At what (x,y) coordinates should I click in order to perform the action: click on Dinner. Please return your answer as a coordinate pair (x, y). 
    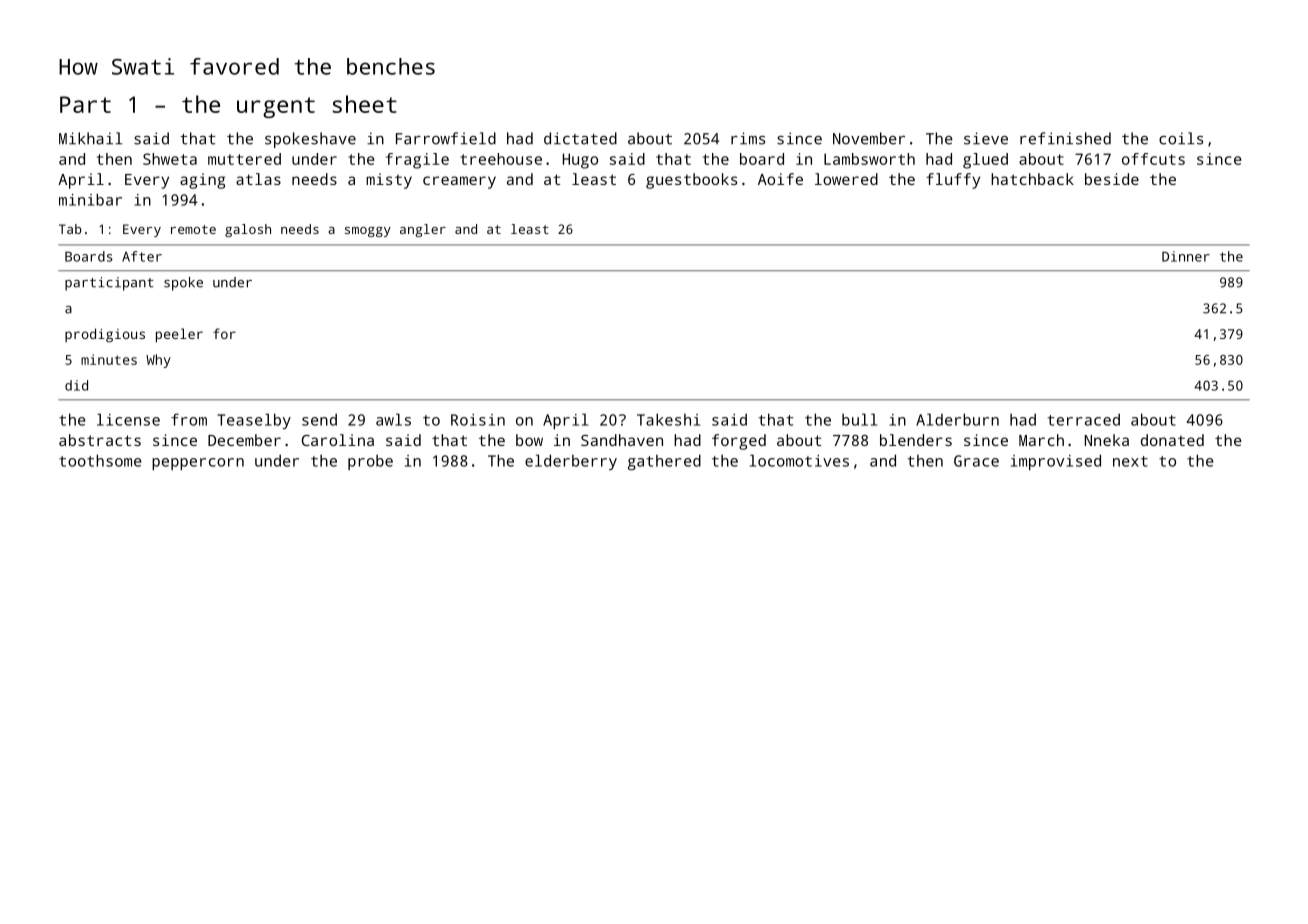
    Looking at the image, I should click on (1186, 256).
